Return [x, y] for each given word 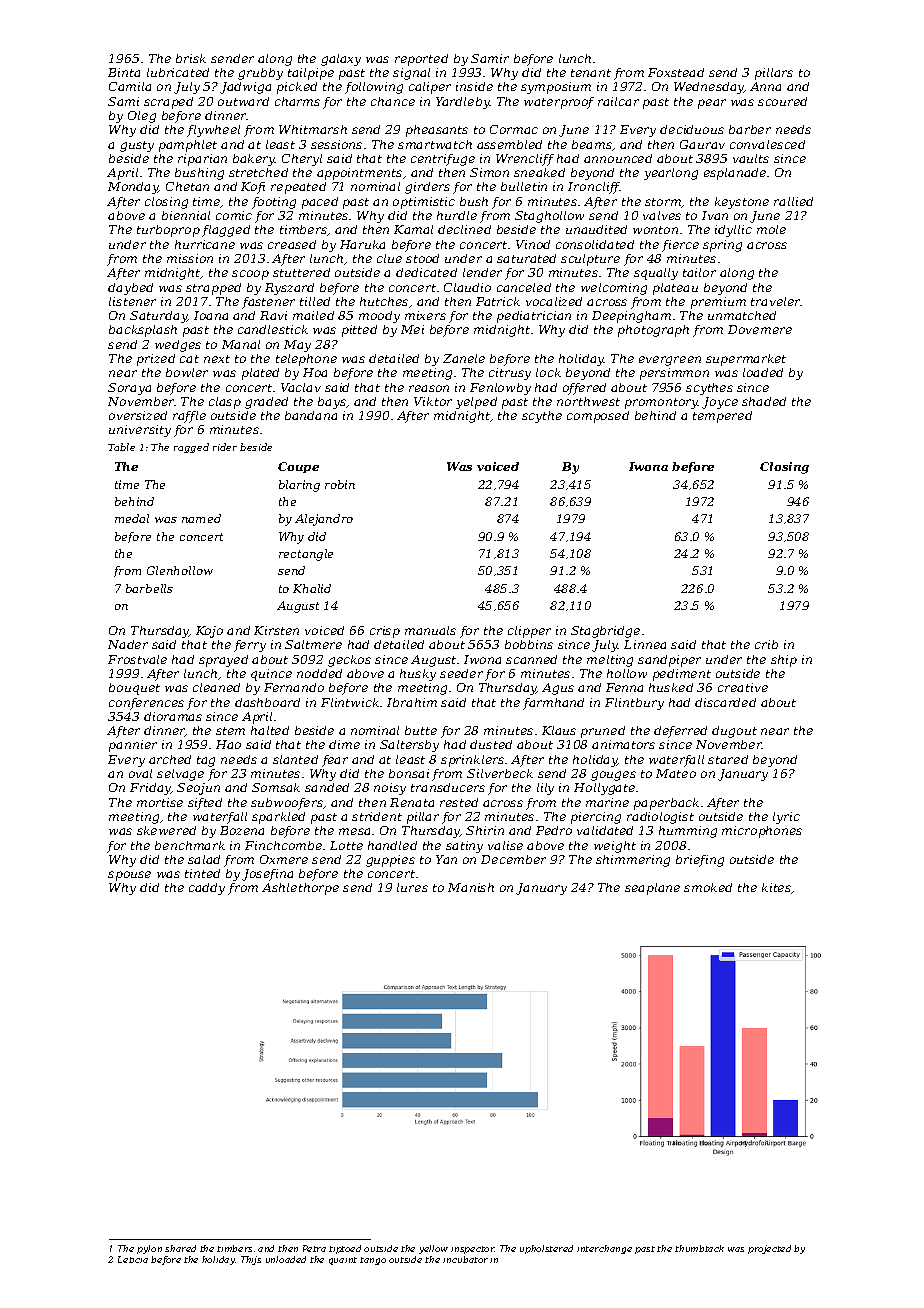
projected [769, 1249]
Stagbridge [605, 632]
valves [662, 215]
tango [373, 1261]
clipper [529, 632]
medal [132, 518]
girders [427, 188]
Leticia [133, 1259]
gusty [137, 146]
